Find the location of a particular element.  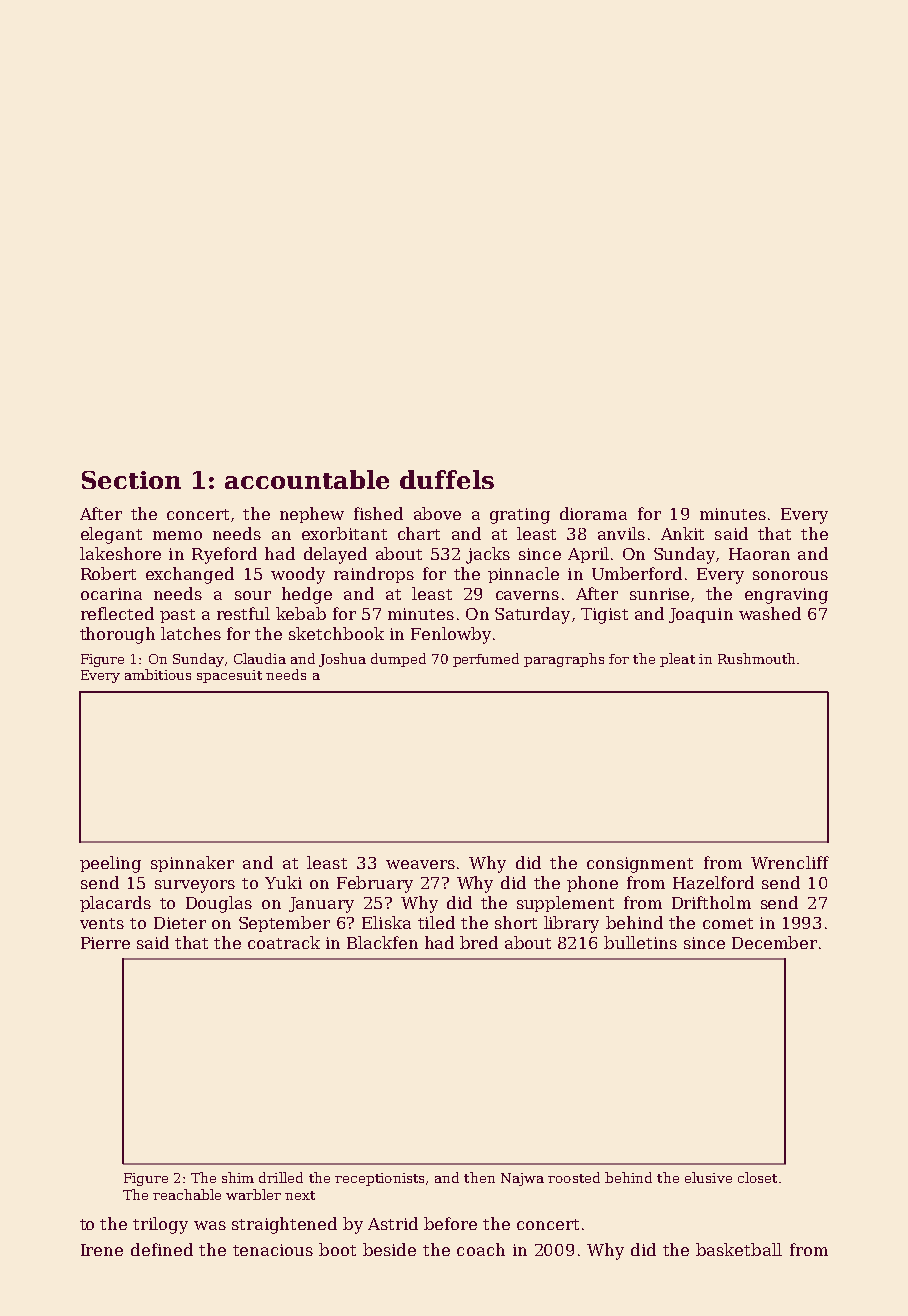

closet is located at coordinates (757, 1177).
